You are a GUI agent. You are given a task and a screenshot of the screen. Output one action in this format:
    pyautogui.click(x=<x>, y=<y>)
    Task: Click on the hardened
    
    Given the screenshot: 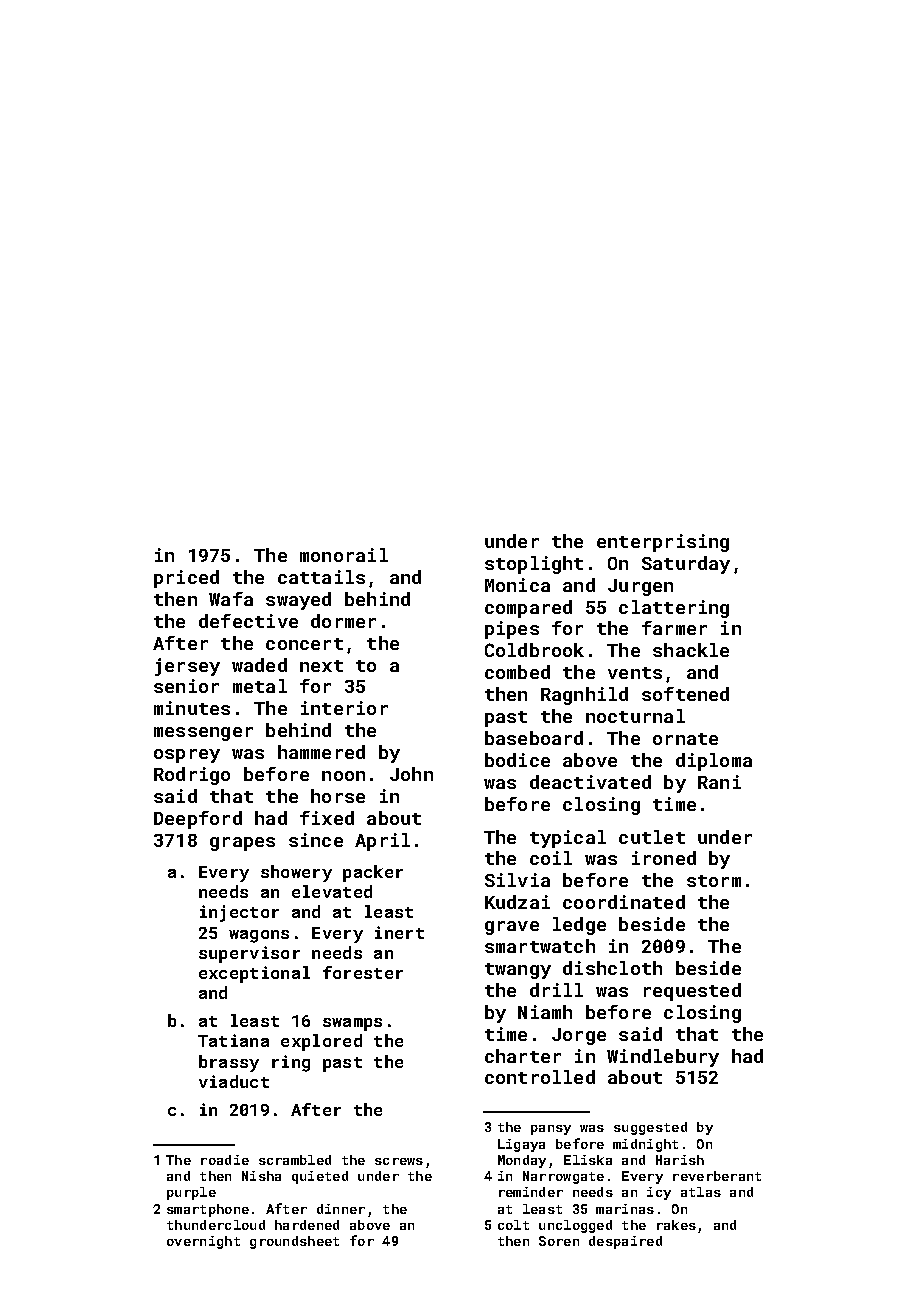 What is the action you would take?
    pyautogui.click(x=307, y=1225)
